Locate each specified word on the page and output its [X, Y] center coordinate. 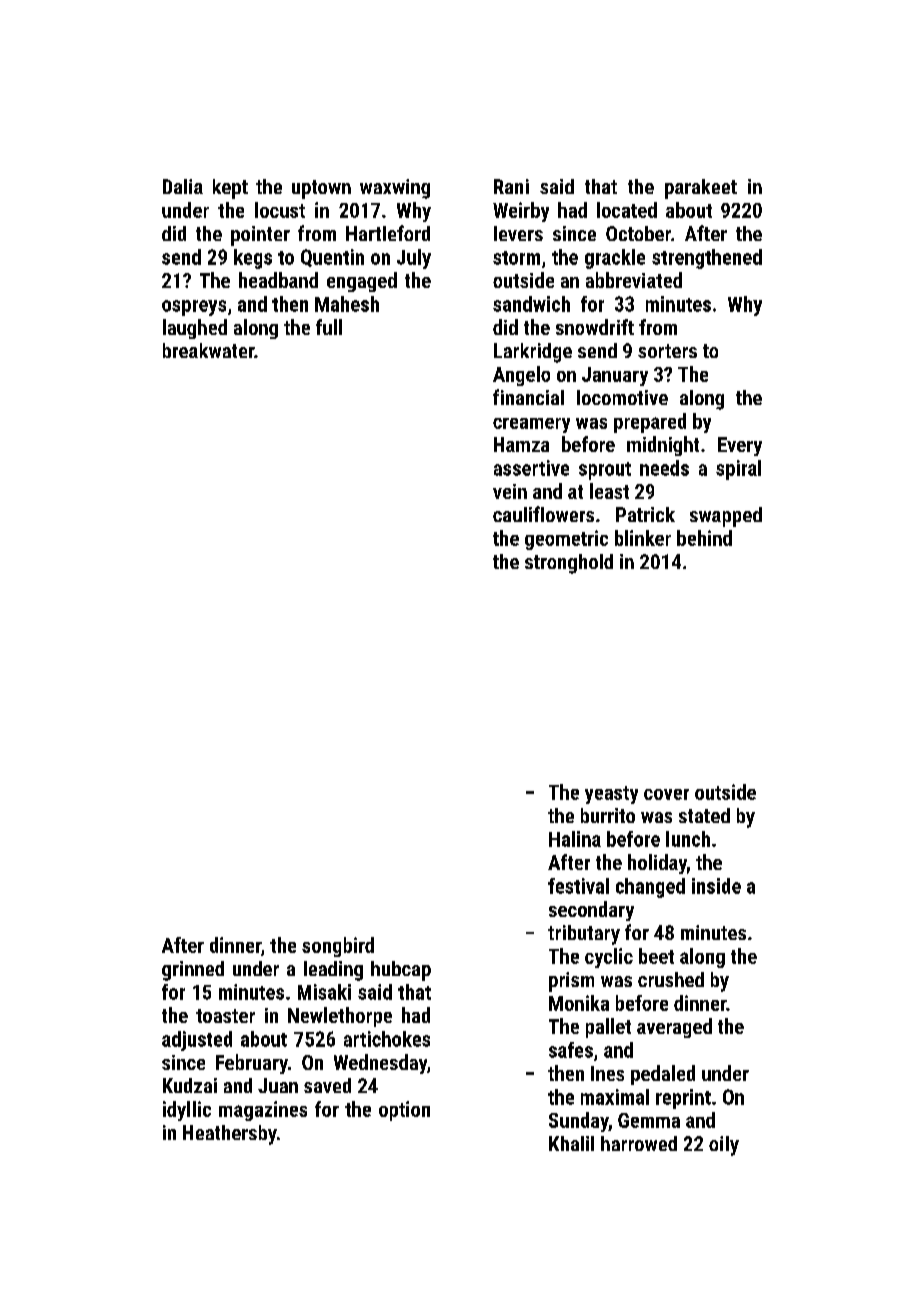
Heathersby [230, 1135]
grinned [193, 971]
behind [704, 538]
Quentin [332, 258]
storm [516, 258]
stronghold [569, 564]
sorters [667, 351]
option [404, 1111]
